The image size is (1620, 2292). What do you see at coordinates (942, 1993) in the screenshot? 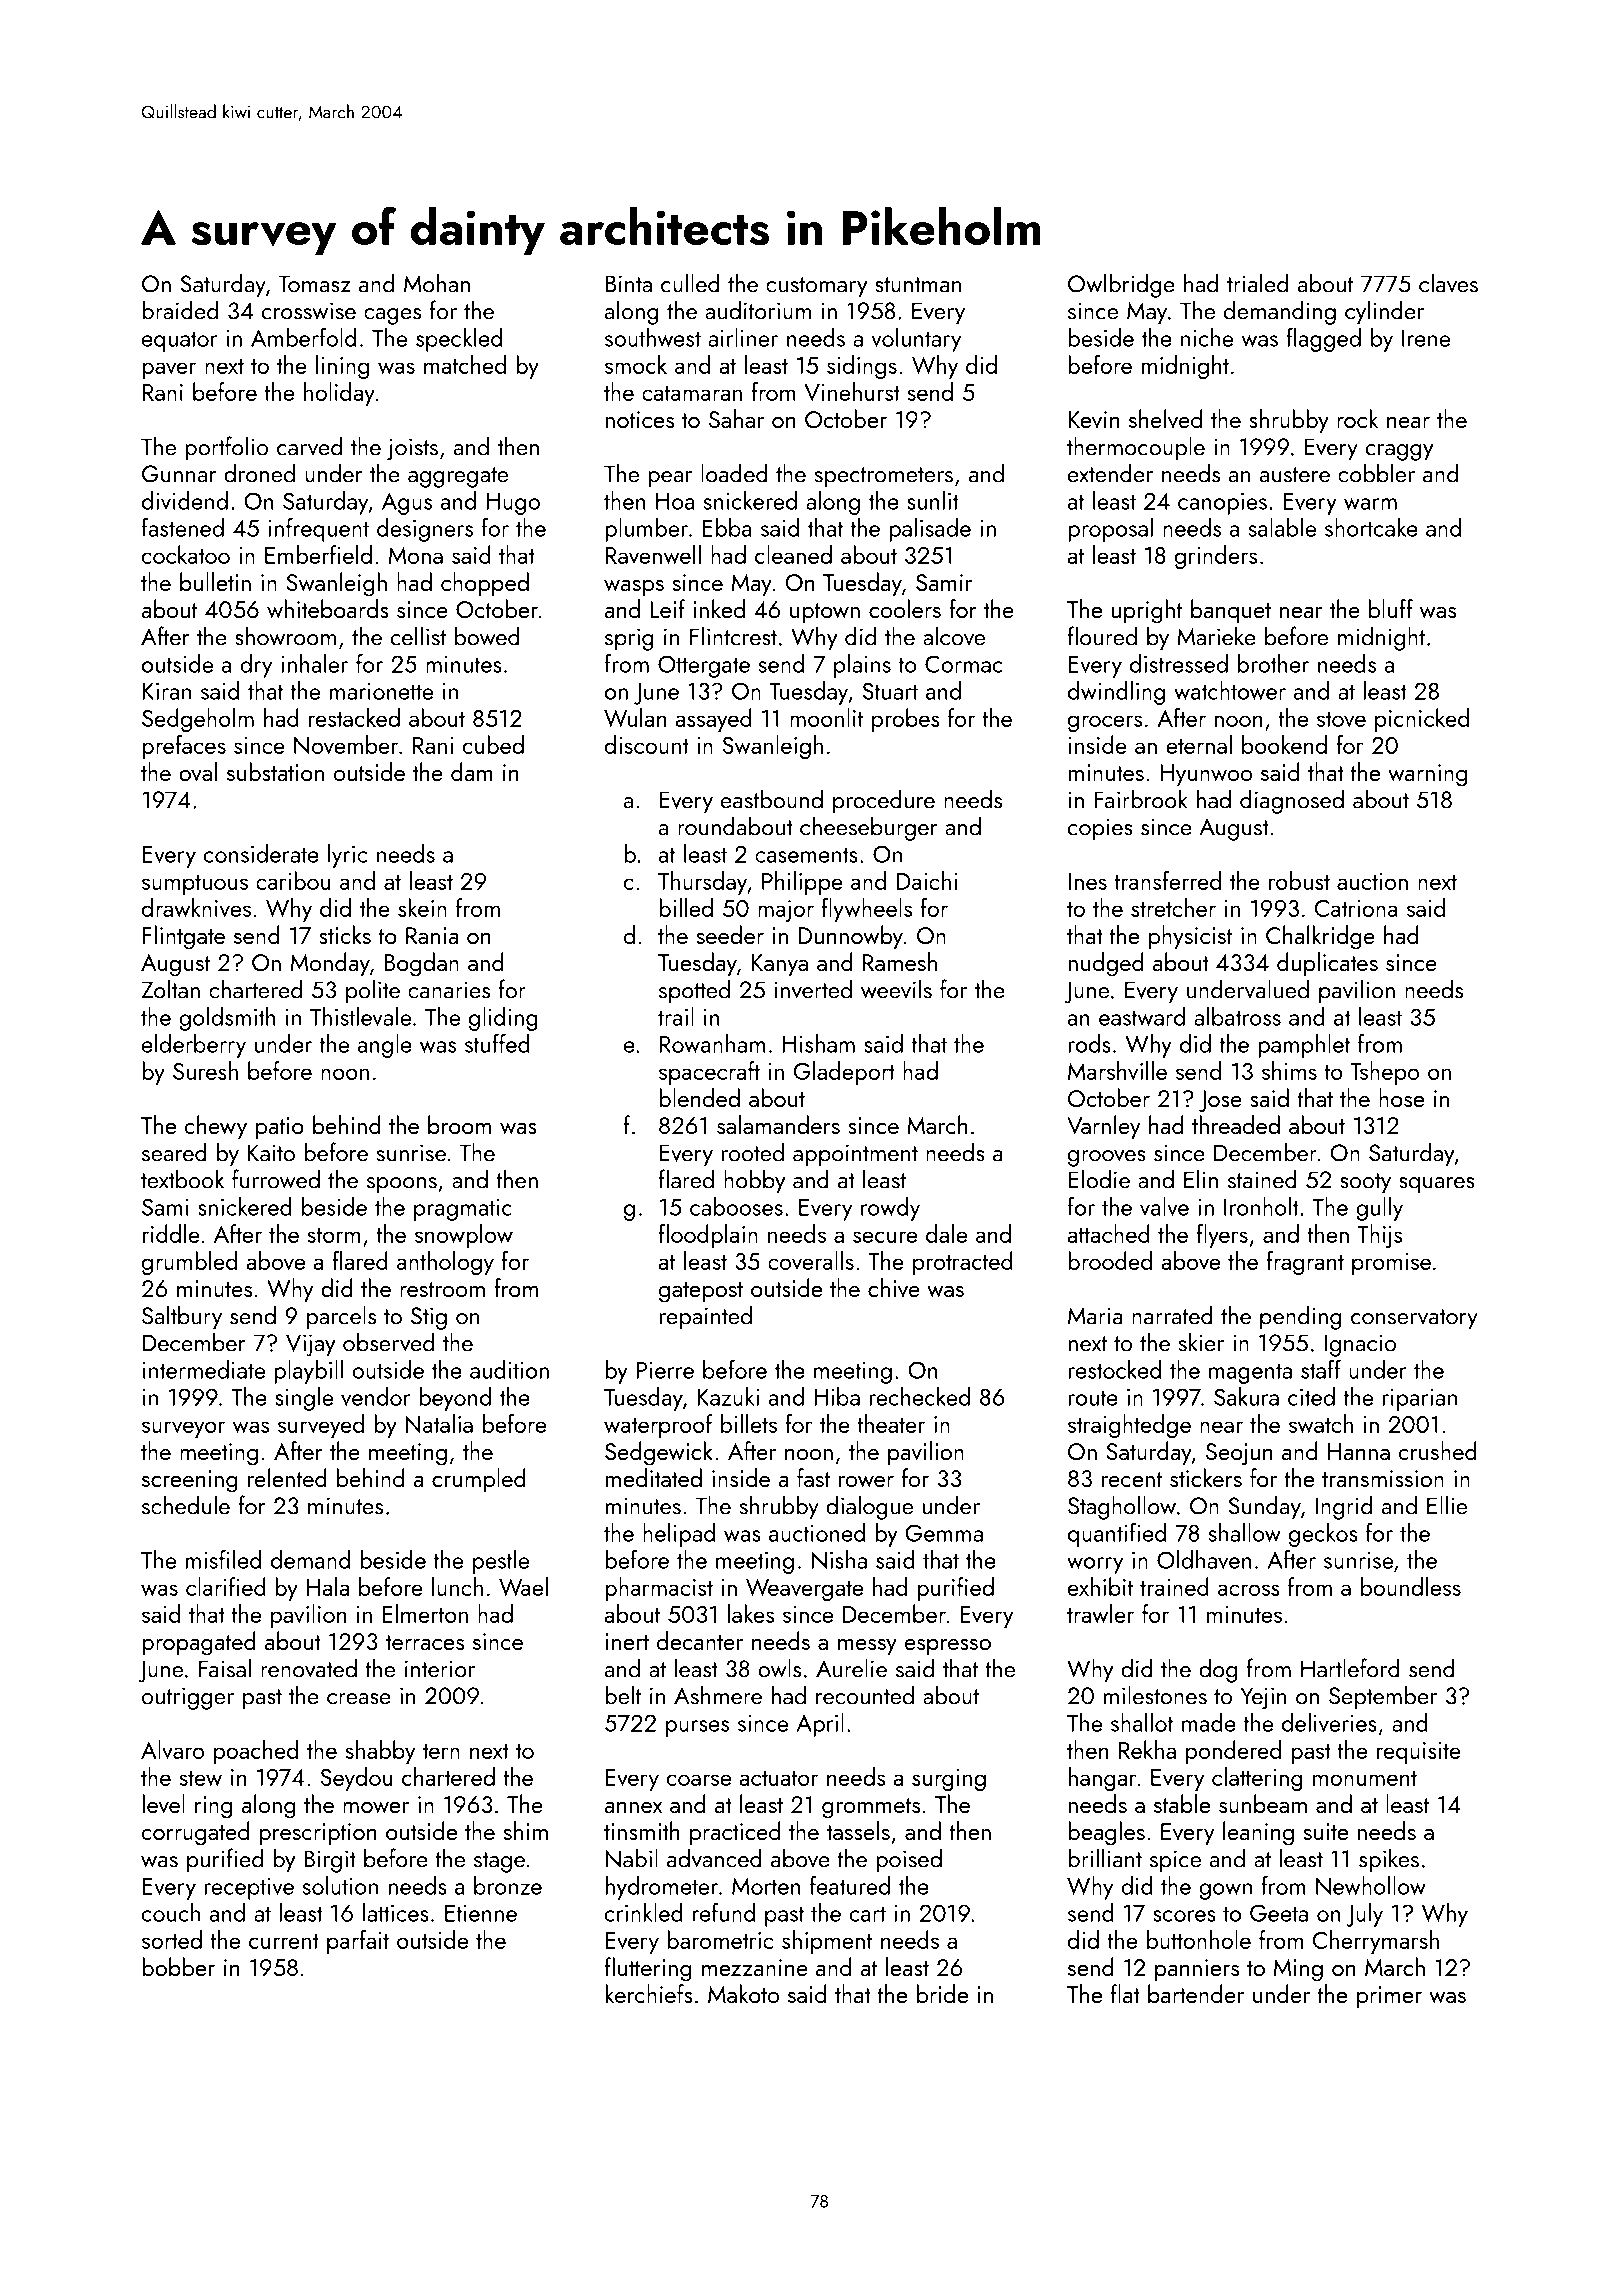
I see `bride` at bounding box center [942, 1993].
